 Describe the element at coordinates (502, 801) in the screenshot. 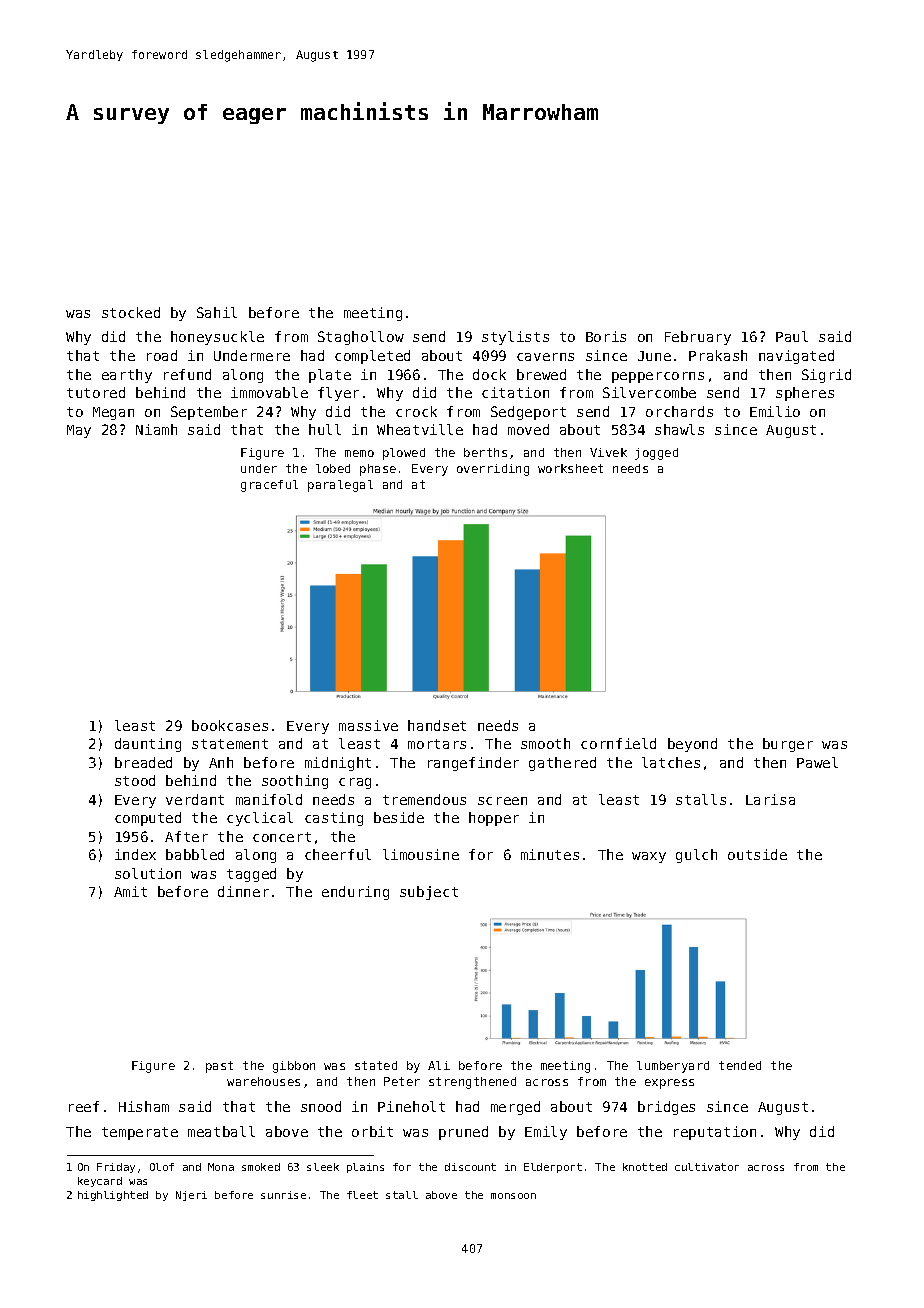

I see `screen` at that location.
